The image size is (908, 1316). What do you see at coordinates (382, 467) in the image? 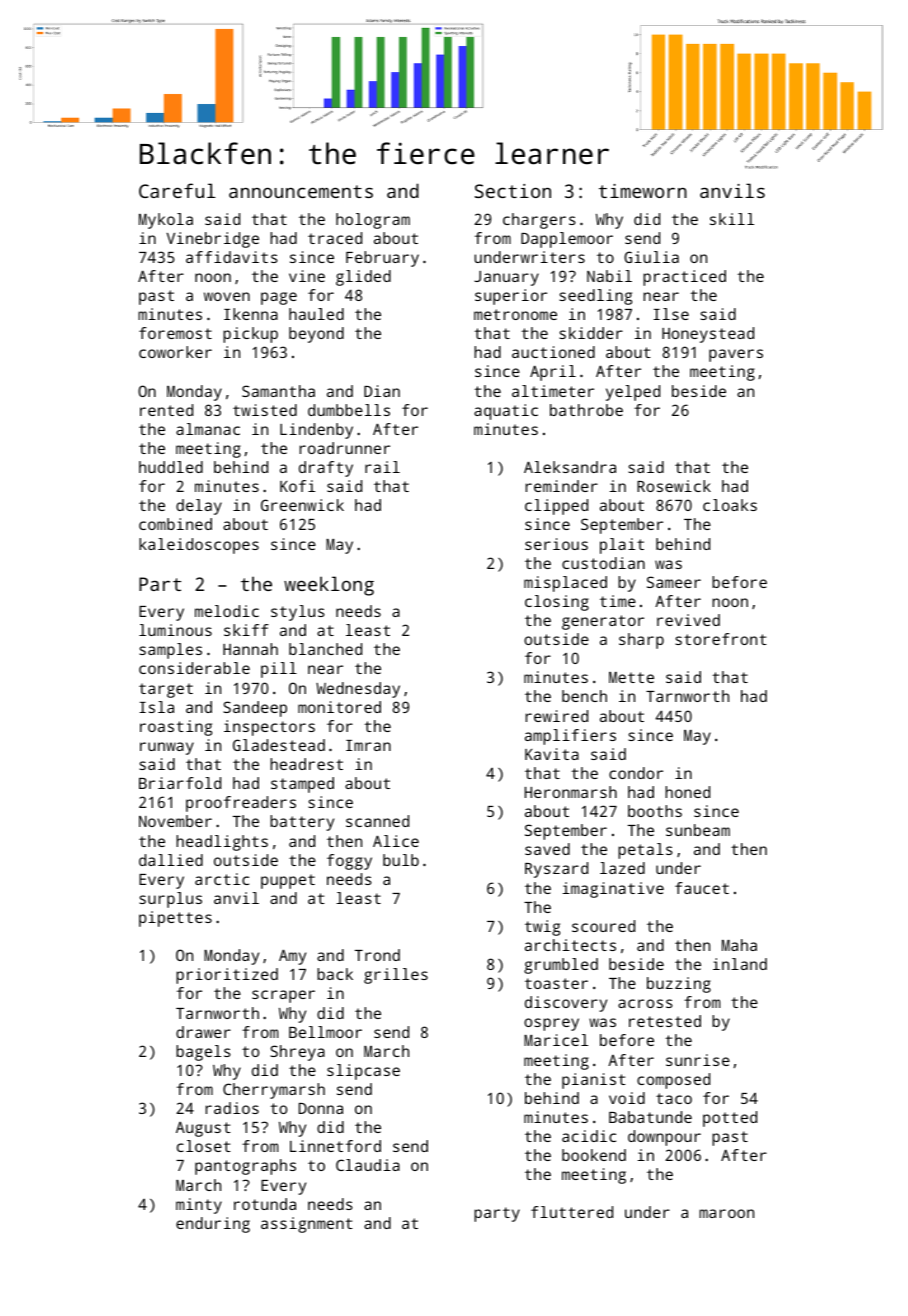
I see `rail` at bounding box center [382, 467].
